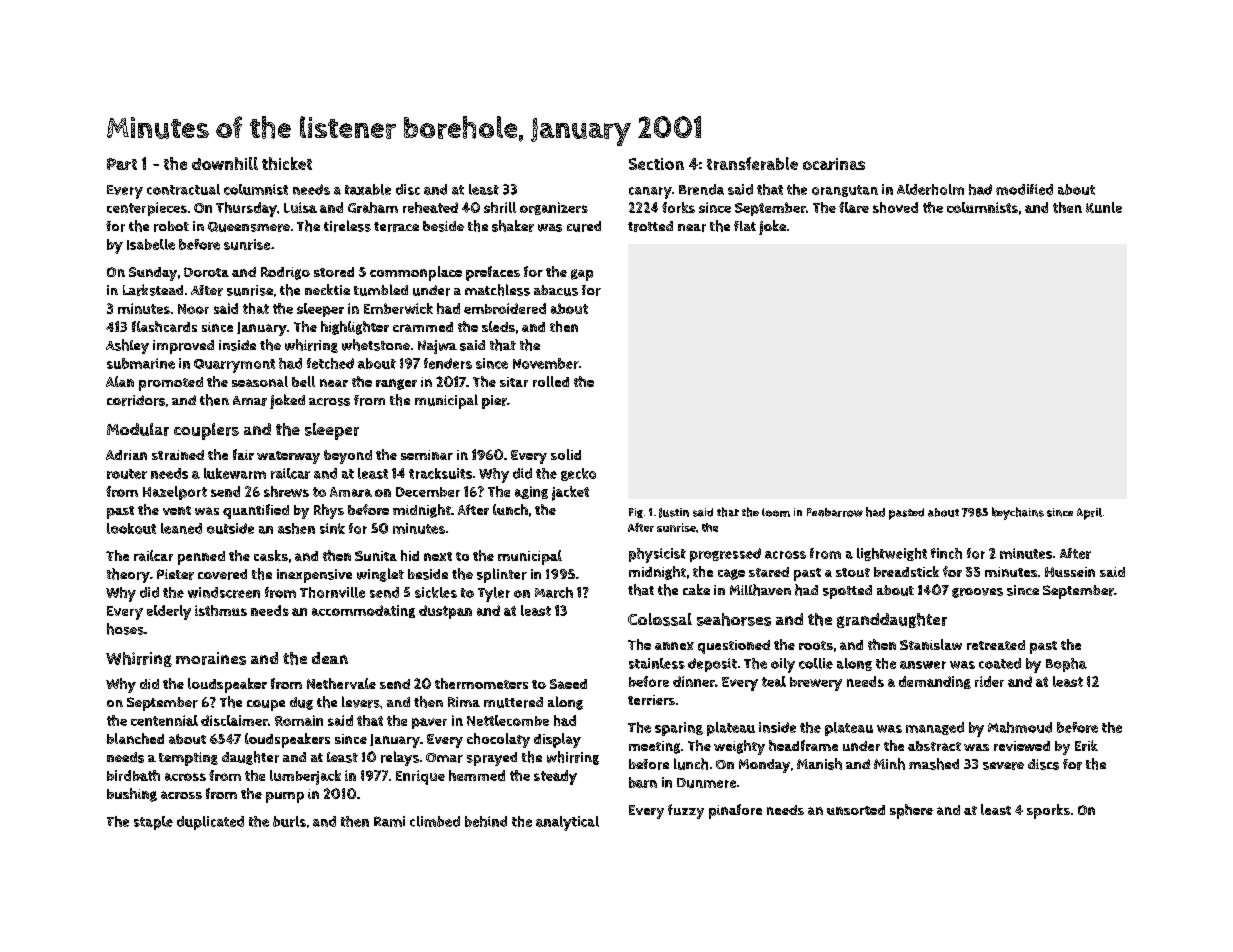  Describe the element at coordinates (287, 163) in the image. I see `thicket` at that location.
